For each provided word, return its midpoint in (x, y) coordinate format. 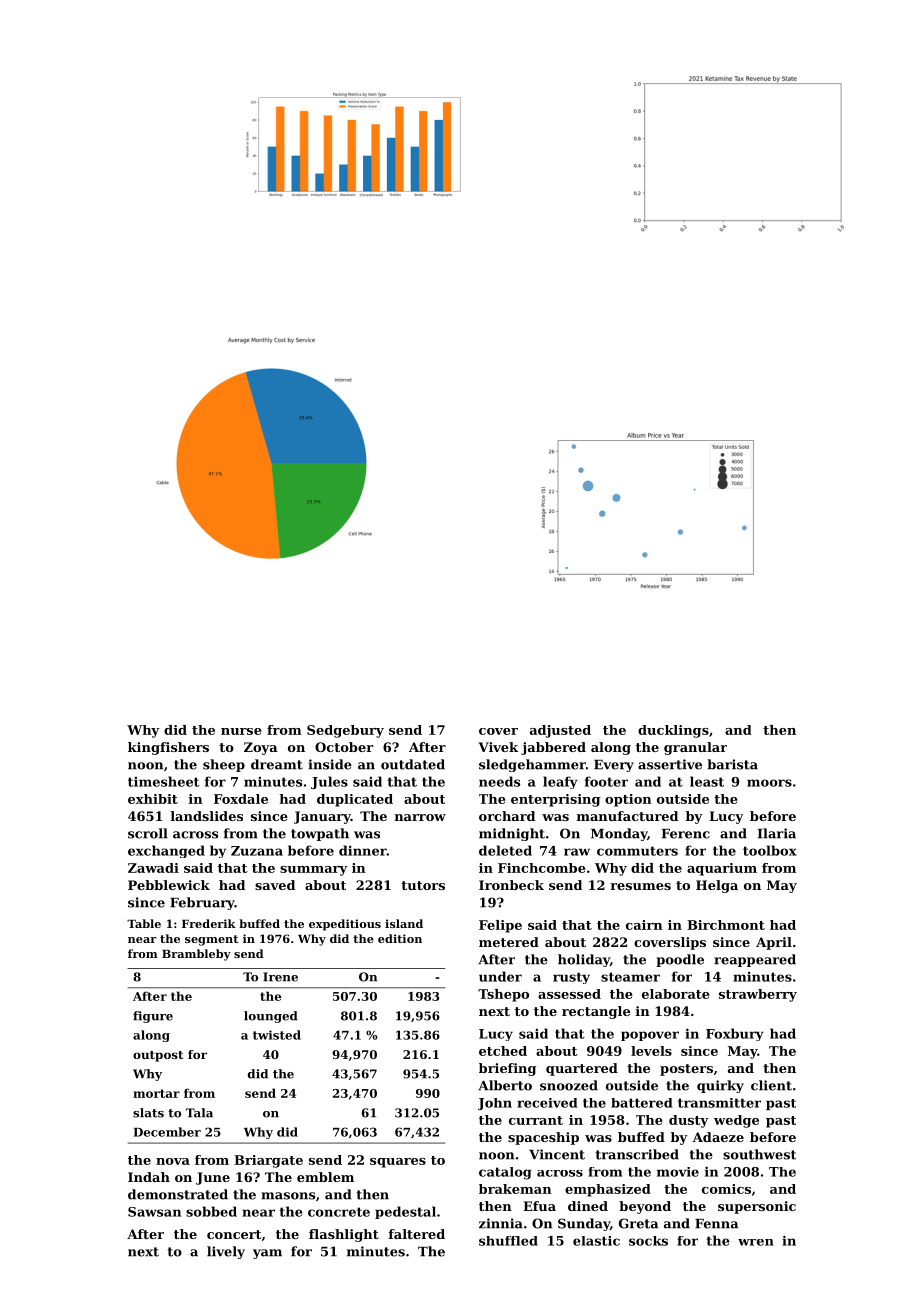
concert (234, 1234)
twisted (277, 1035)
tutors (423, 885)
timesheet (164, 781)
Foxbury (735, 1034)
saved (275, 885)
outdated (413, 764)
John (495, 1104)
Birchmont (726, 925)
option (628, 800)
